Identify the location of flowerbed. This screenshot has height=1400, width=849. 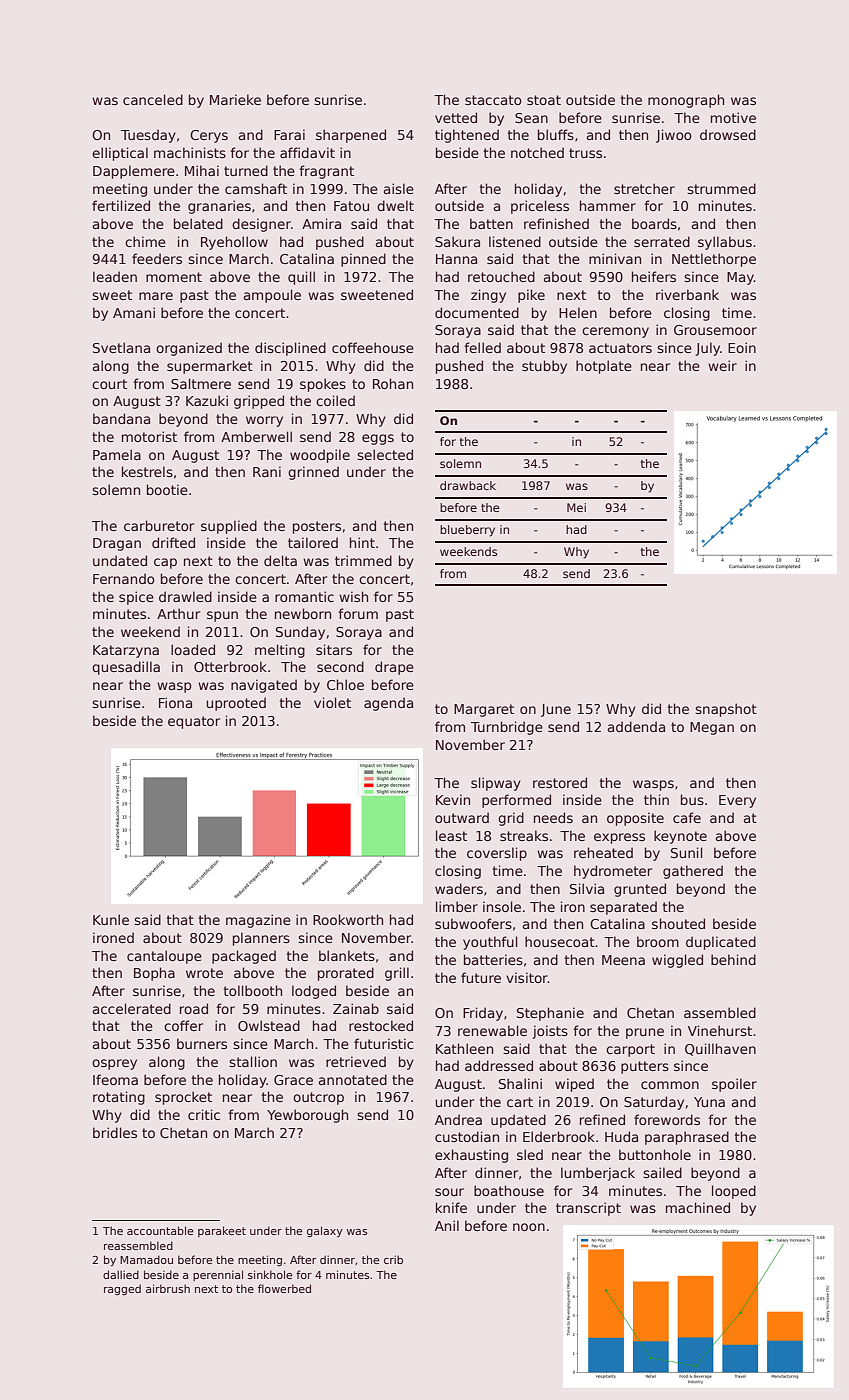
(284, 1288).
